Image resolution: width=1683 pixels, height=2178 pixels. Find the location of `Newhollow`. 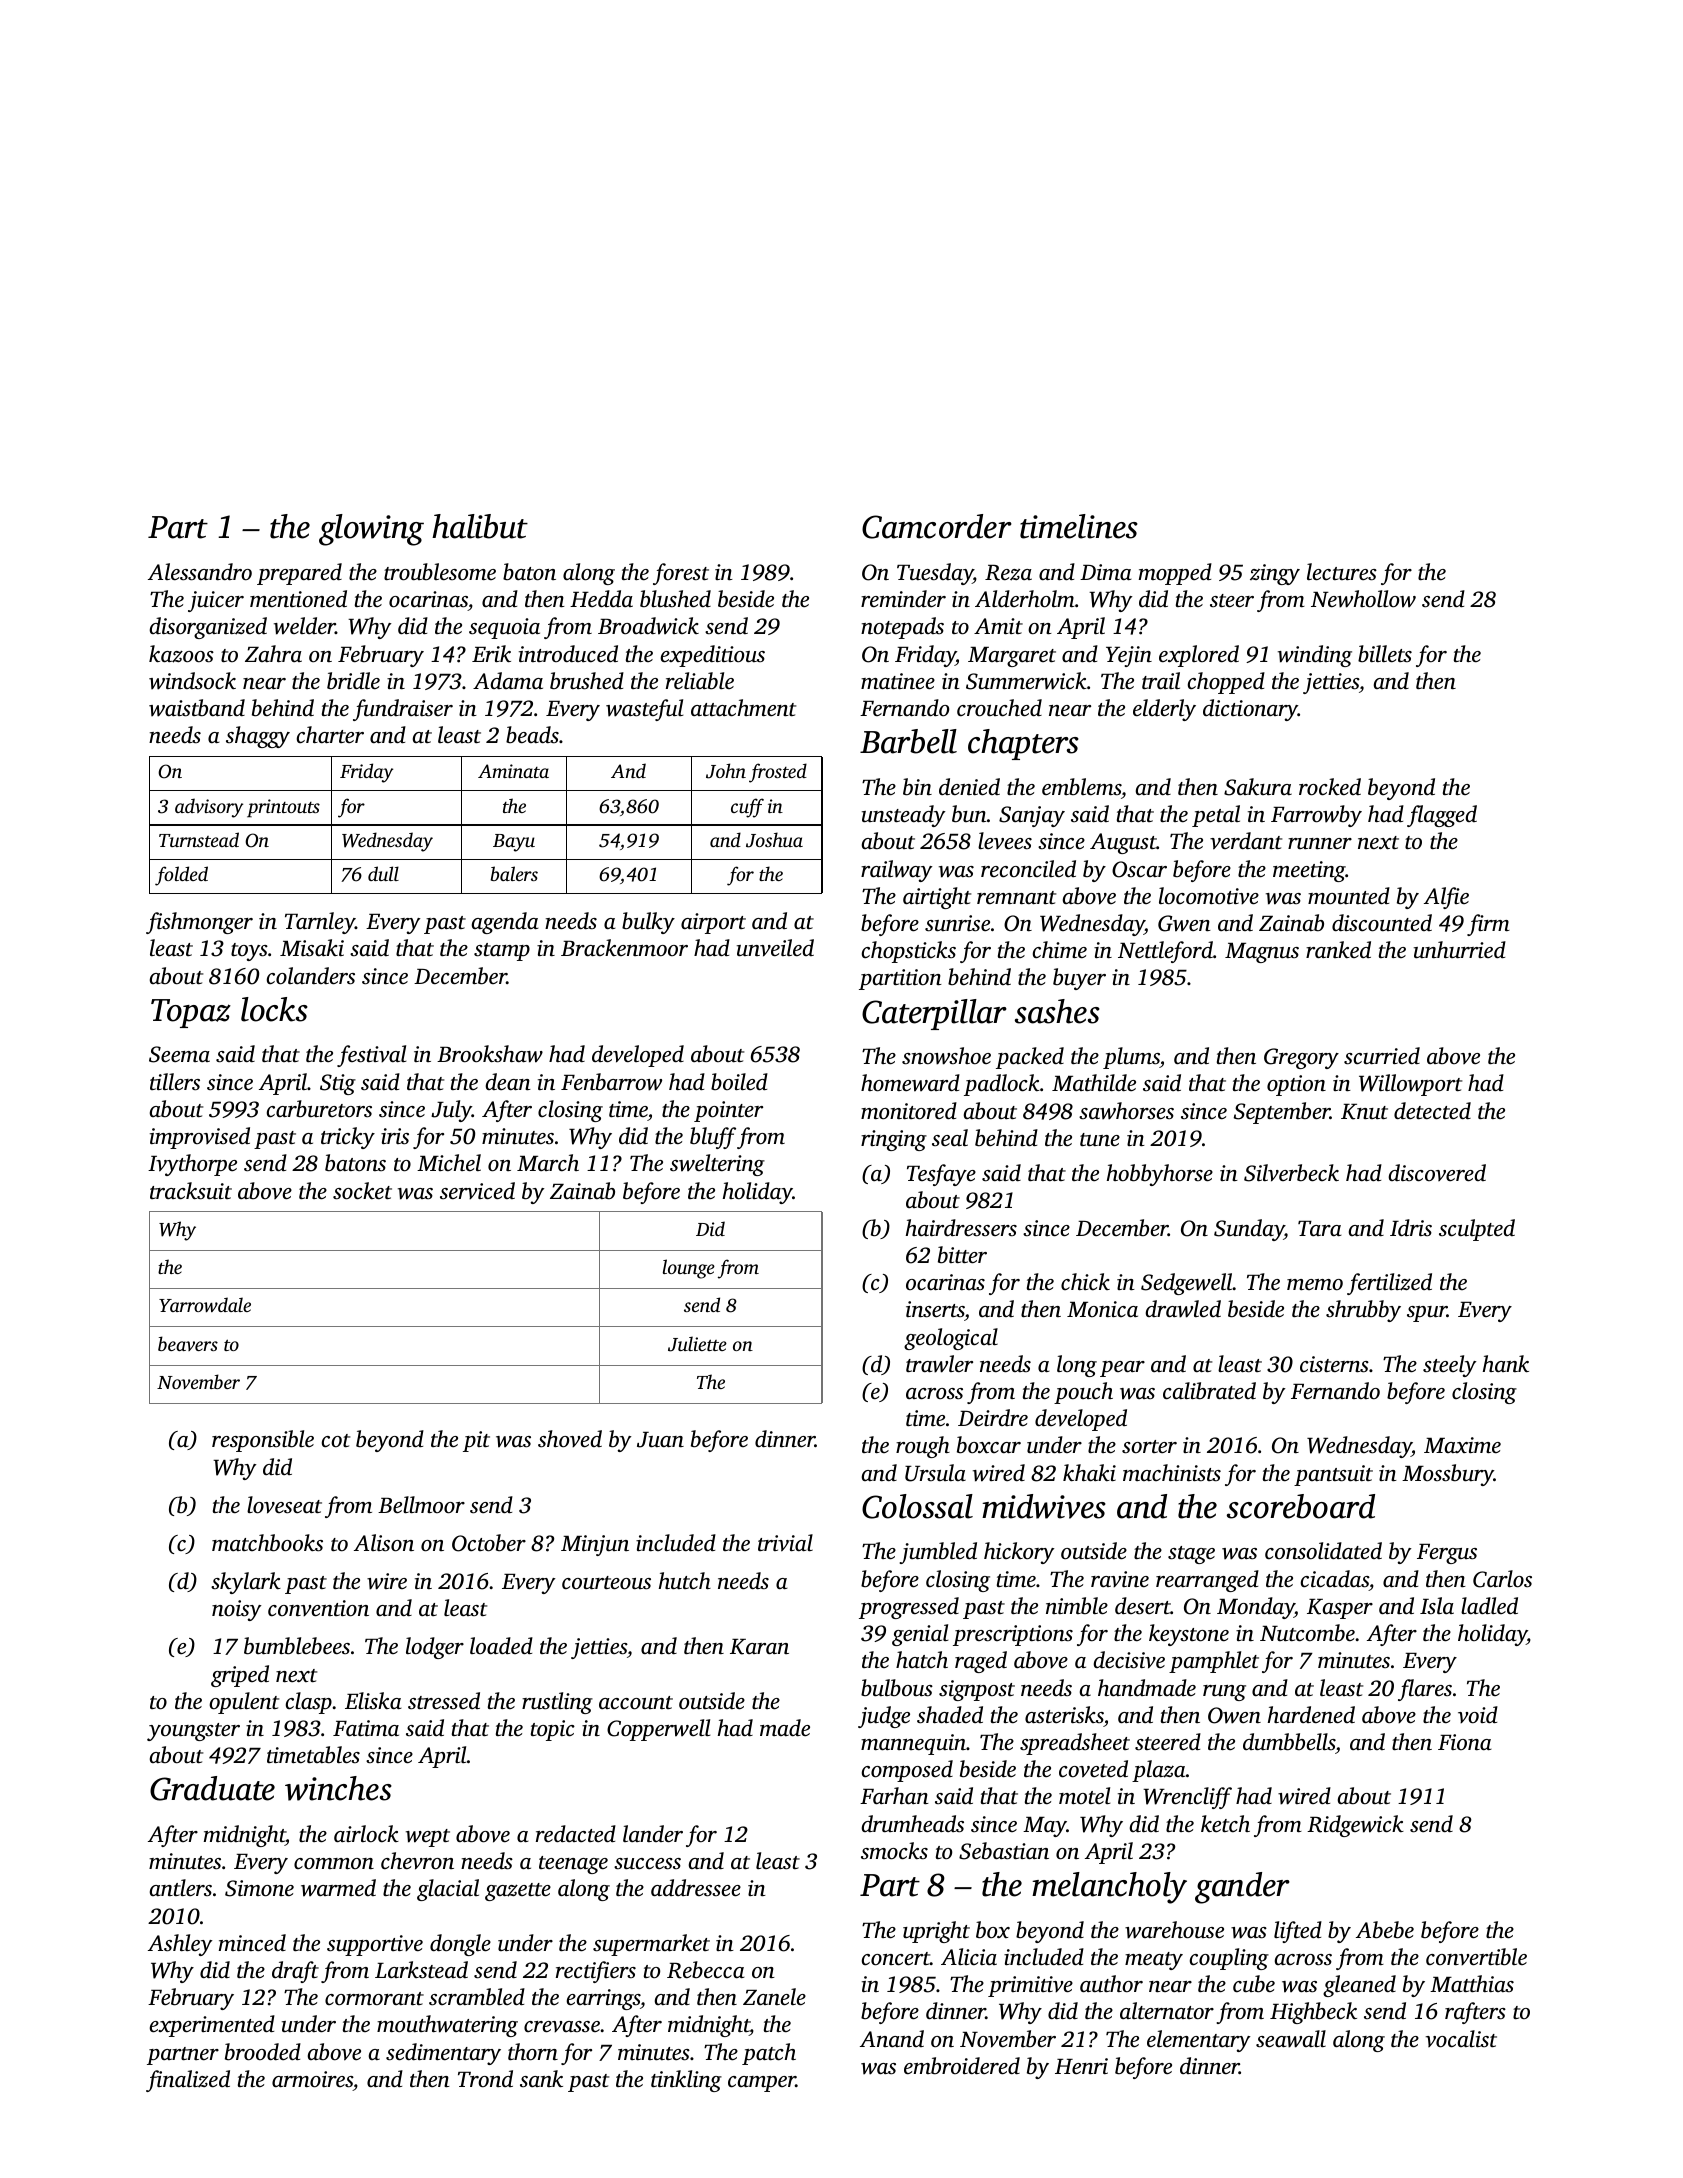

Newhollow is located at coordinates (1363, 599).
